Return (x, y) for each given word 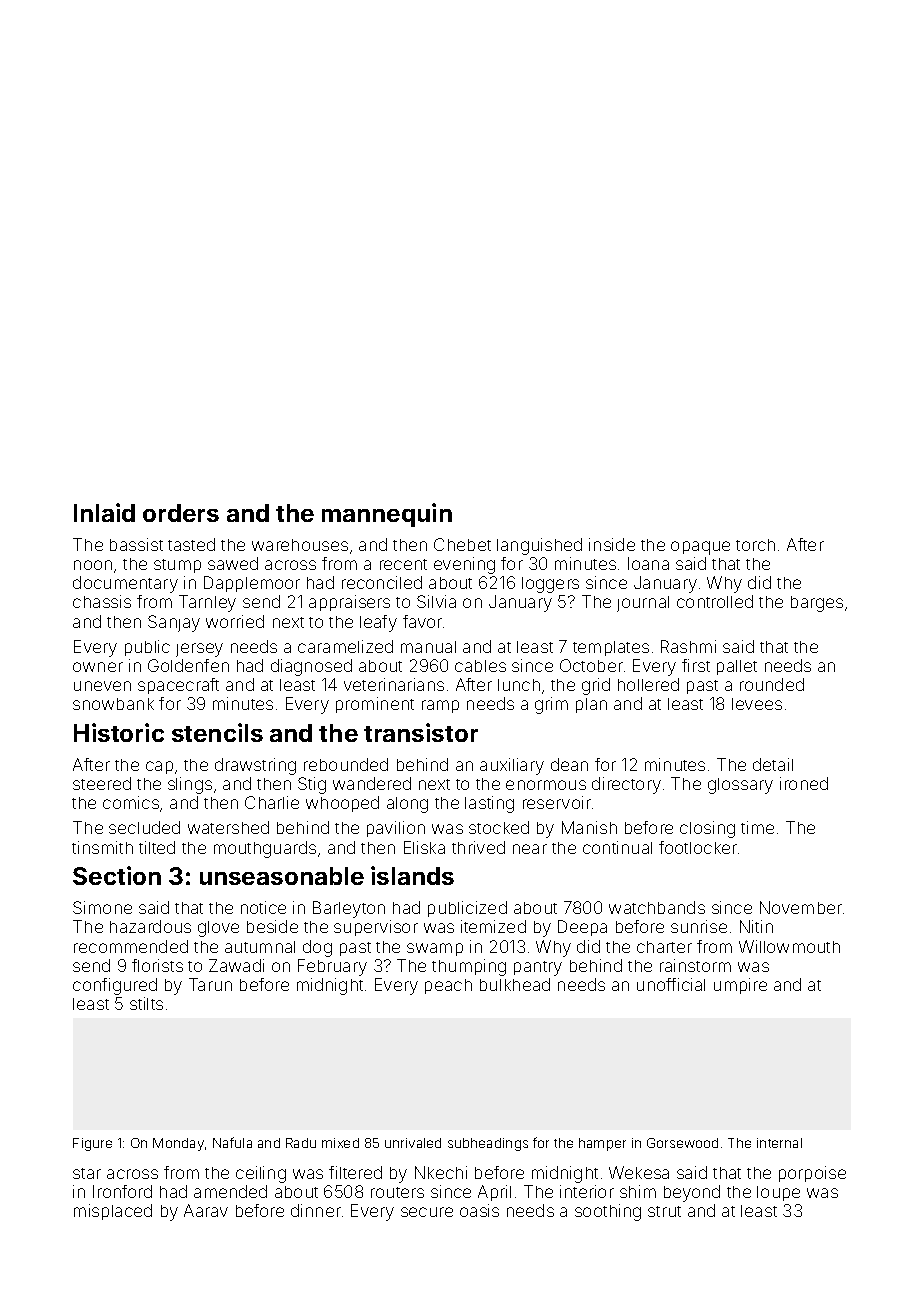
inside (612, 544)
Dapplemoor (252, 584)
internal (779, 1143)
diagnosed (311, 667)
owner (98, 667)
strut (664, 1211)
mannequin (387, 515)
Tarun (210, 984)
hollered (648, 684)
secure (427, 1212)
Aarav (206, 1210)
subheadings (488, 1144)
